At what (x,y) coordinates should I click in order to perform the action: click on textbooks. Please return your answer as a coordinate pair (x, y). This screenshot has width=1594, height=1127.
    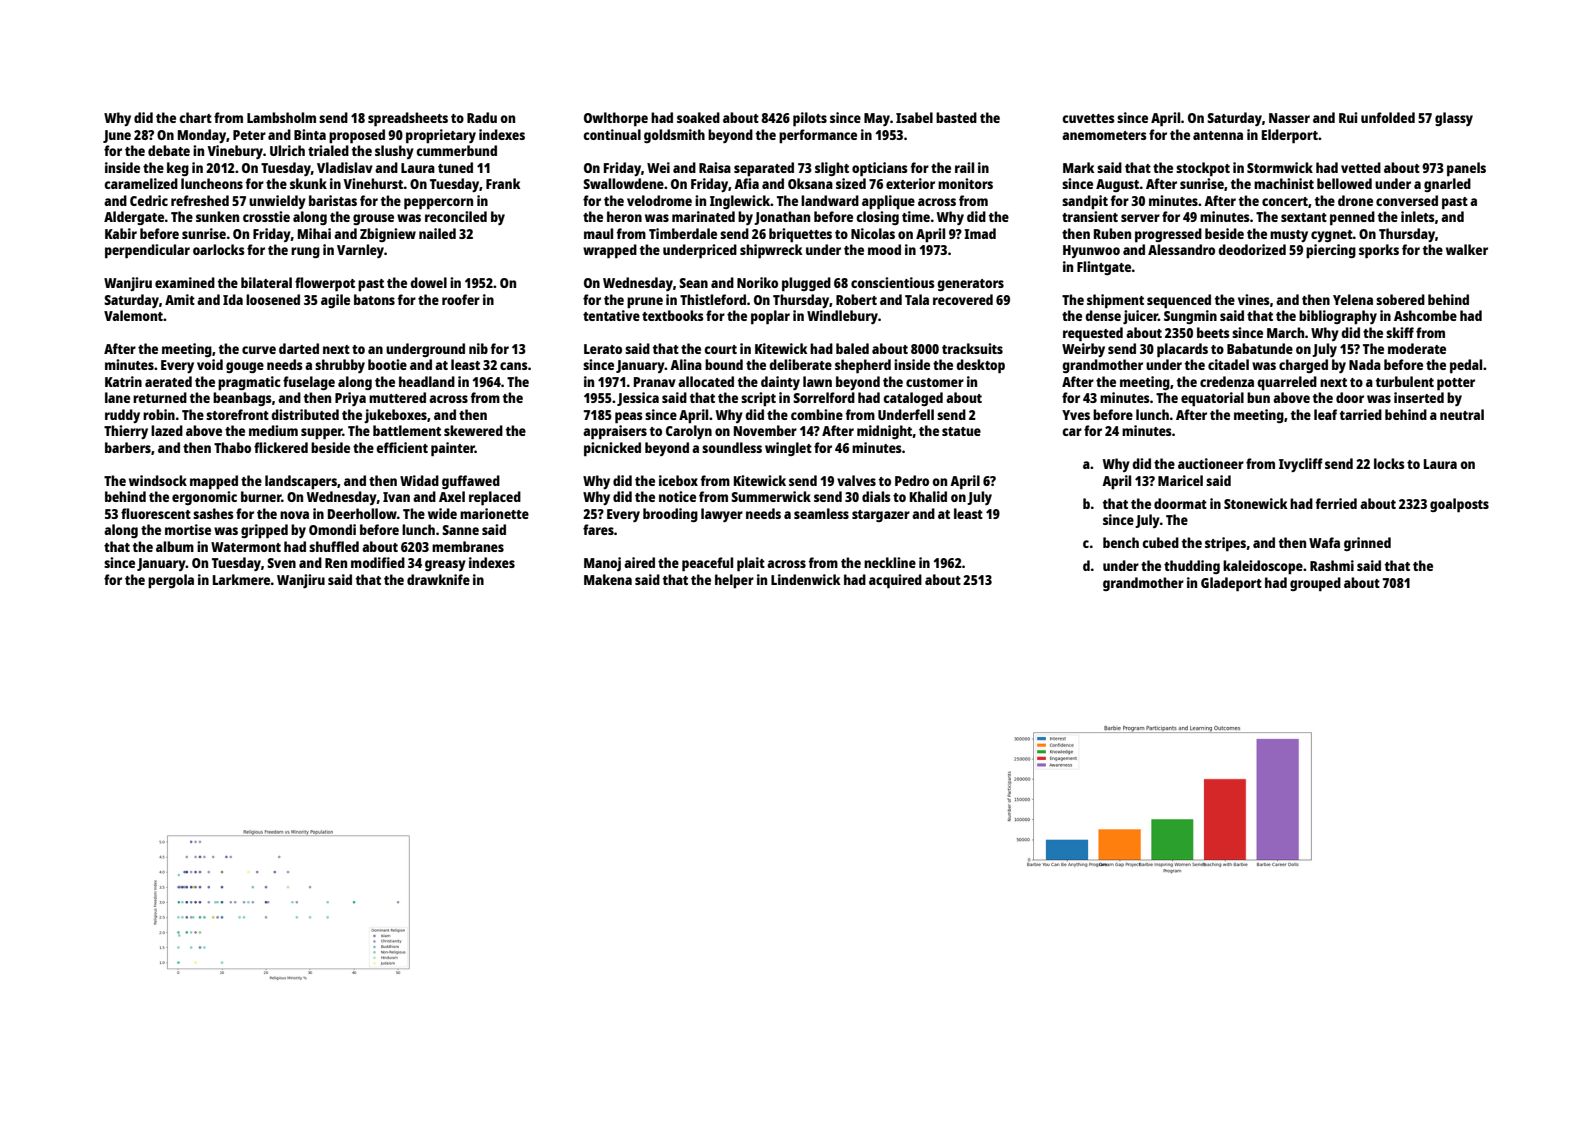
    Looking at the image, I should click on (673, 315).
